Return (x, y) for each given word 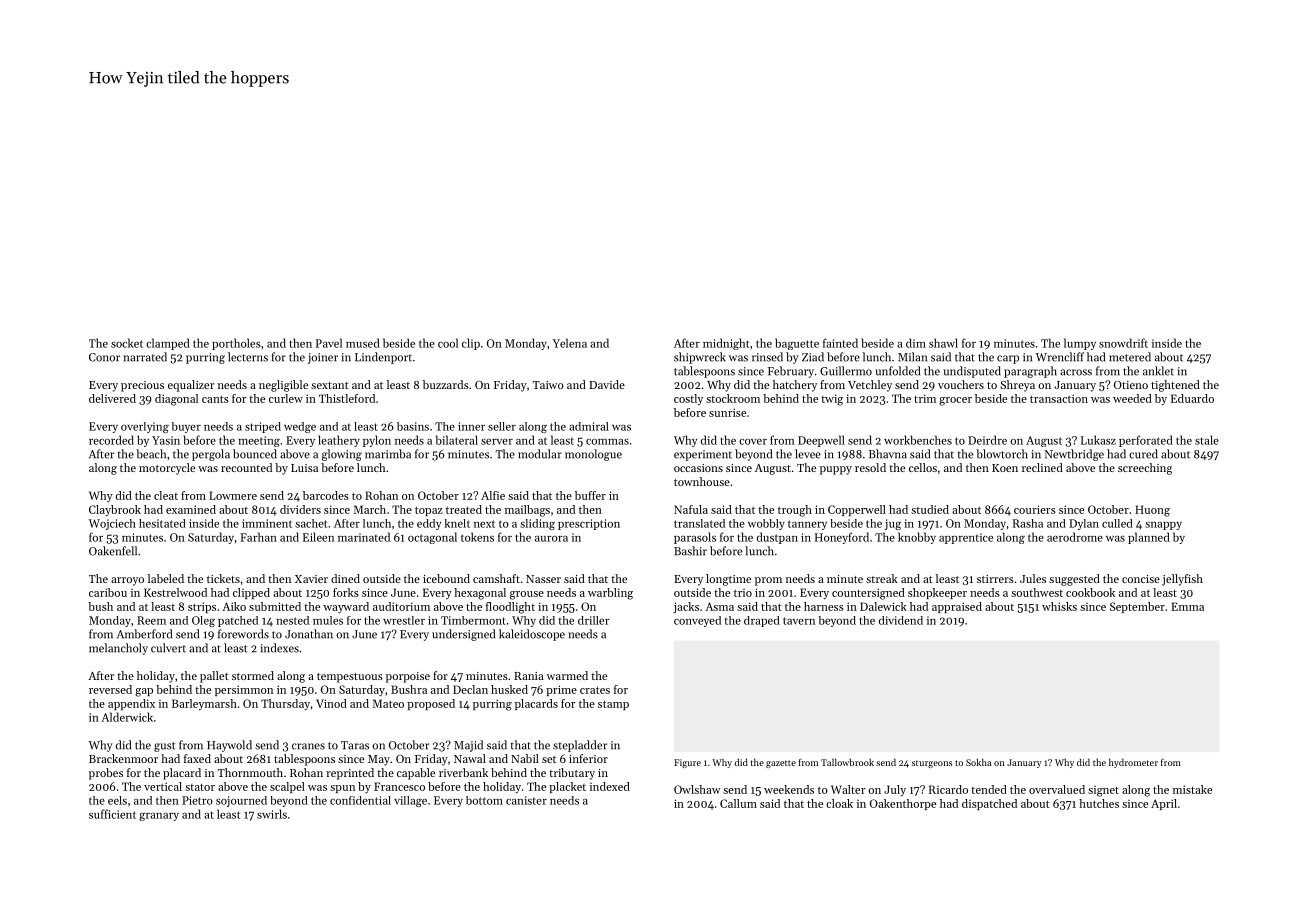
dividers (300, 509)
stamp (613, 705)
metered (1130, 357)
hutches (1099, 803)
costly (688, 399)
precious (142, 386)
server (497, 442)
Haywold (229, 746)
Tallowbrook (847, 762)
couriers (1035, 509)
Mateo (388, 703)
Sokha (979, 762)
